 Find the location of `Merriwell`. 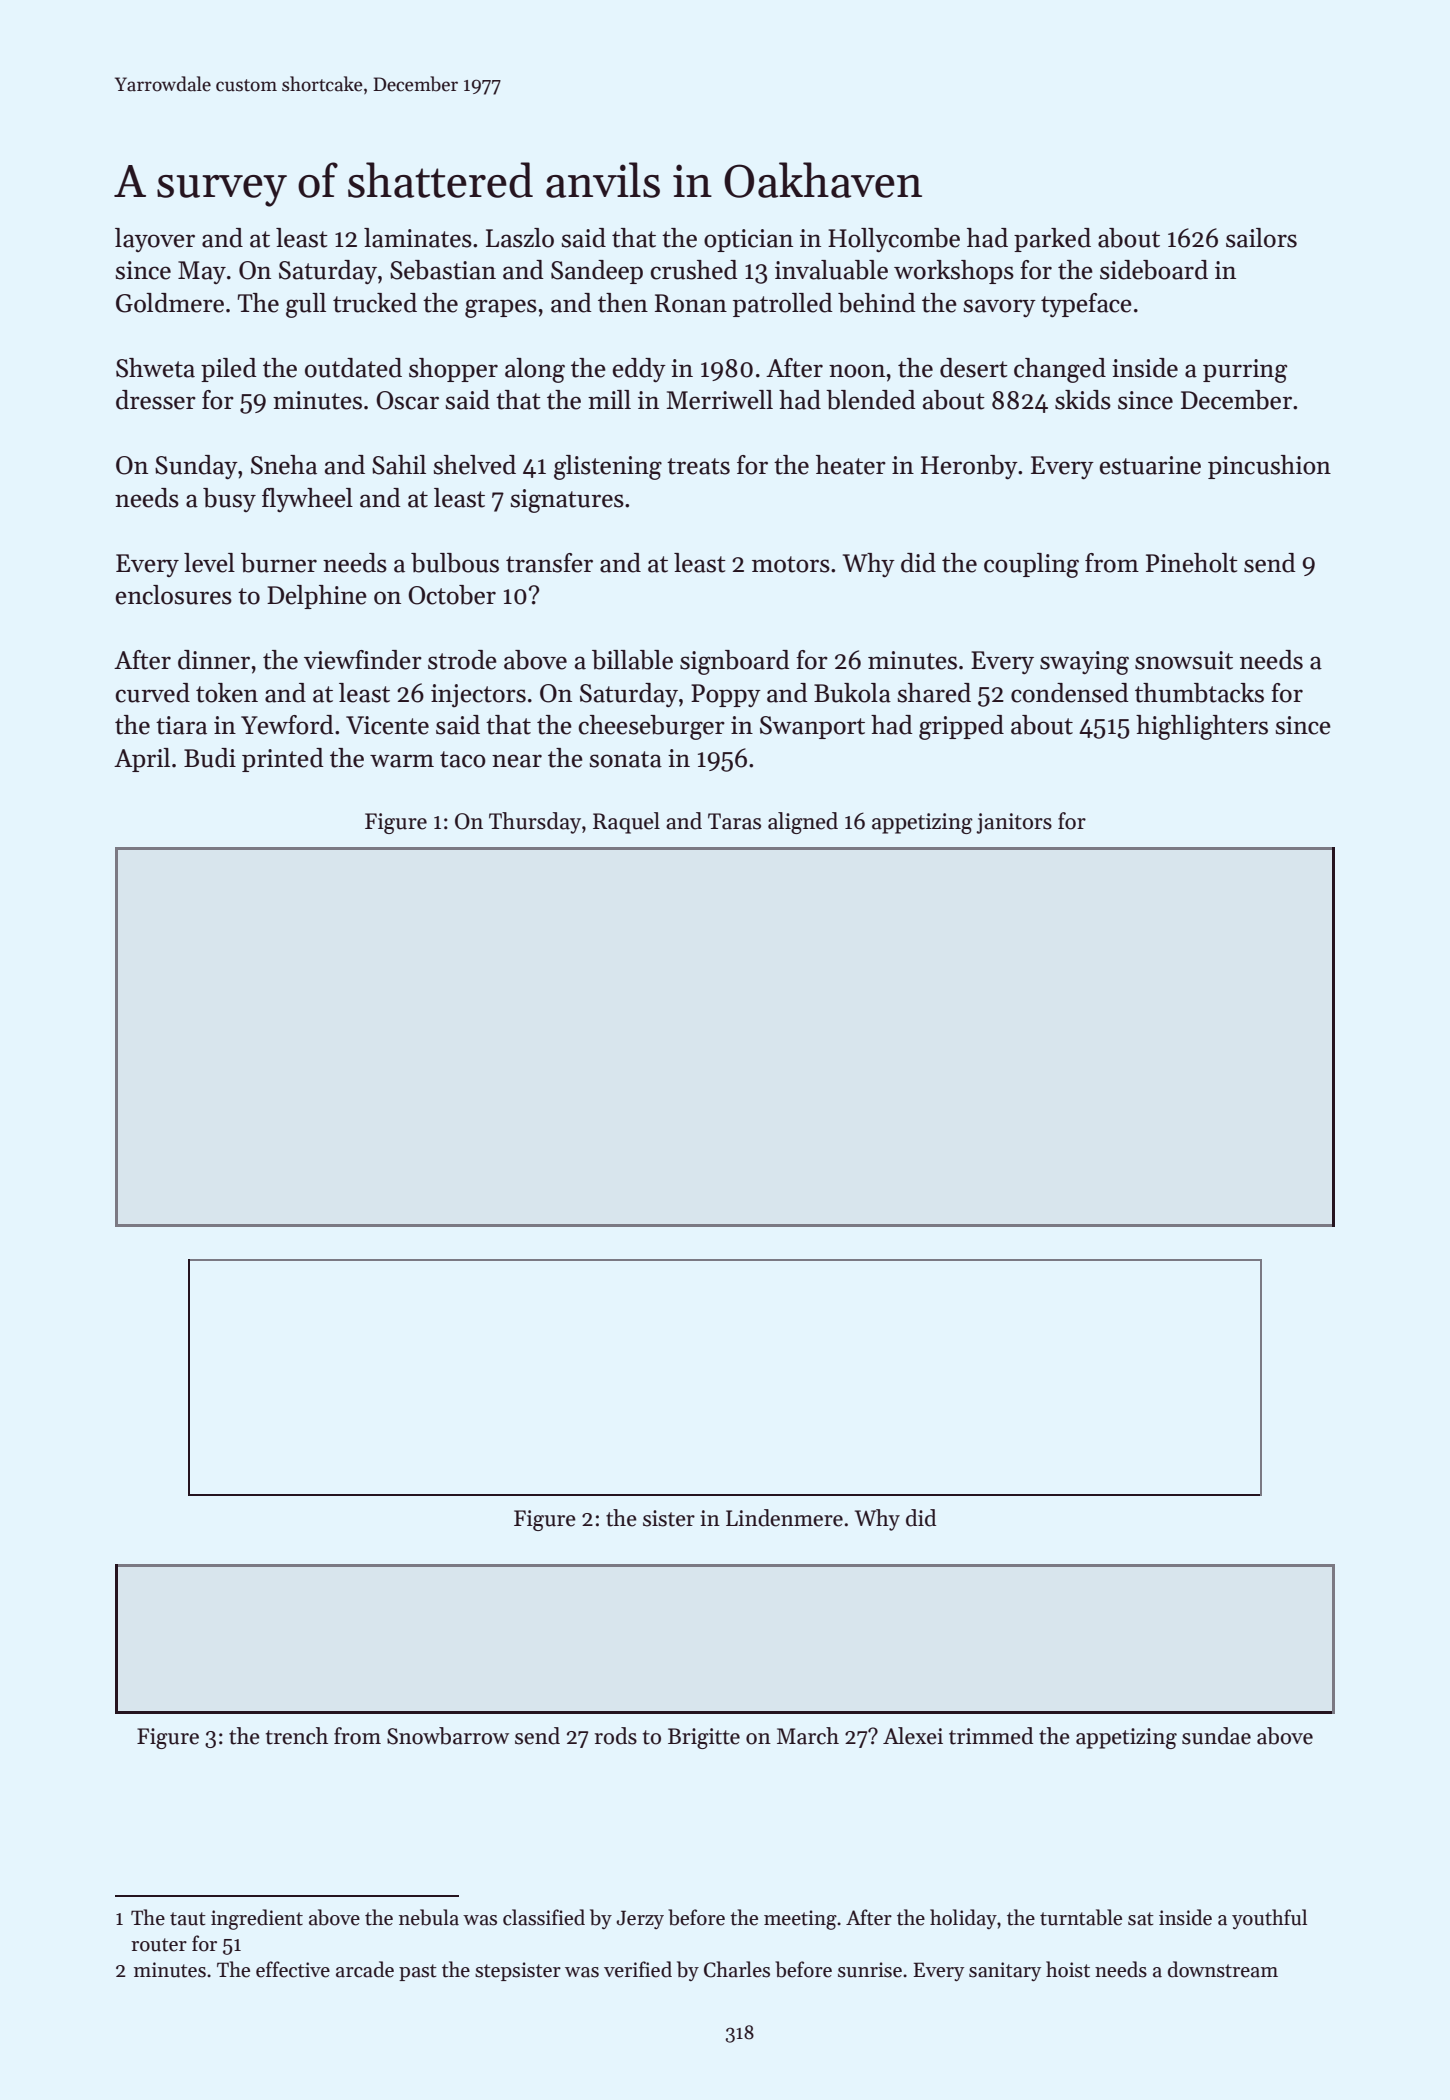

Merriwell is located at coordinates (719, 400).
